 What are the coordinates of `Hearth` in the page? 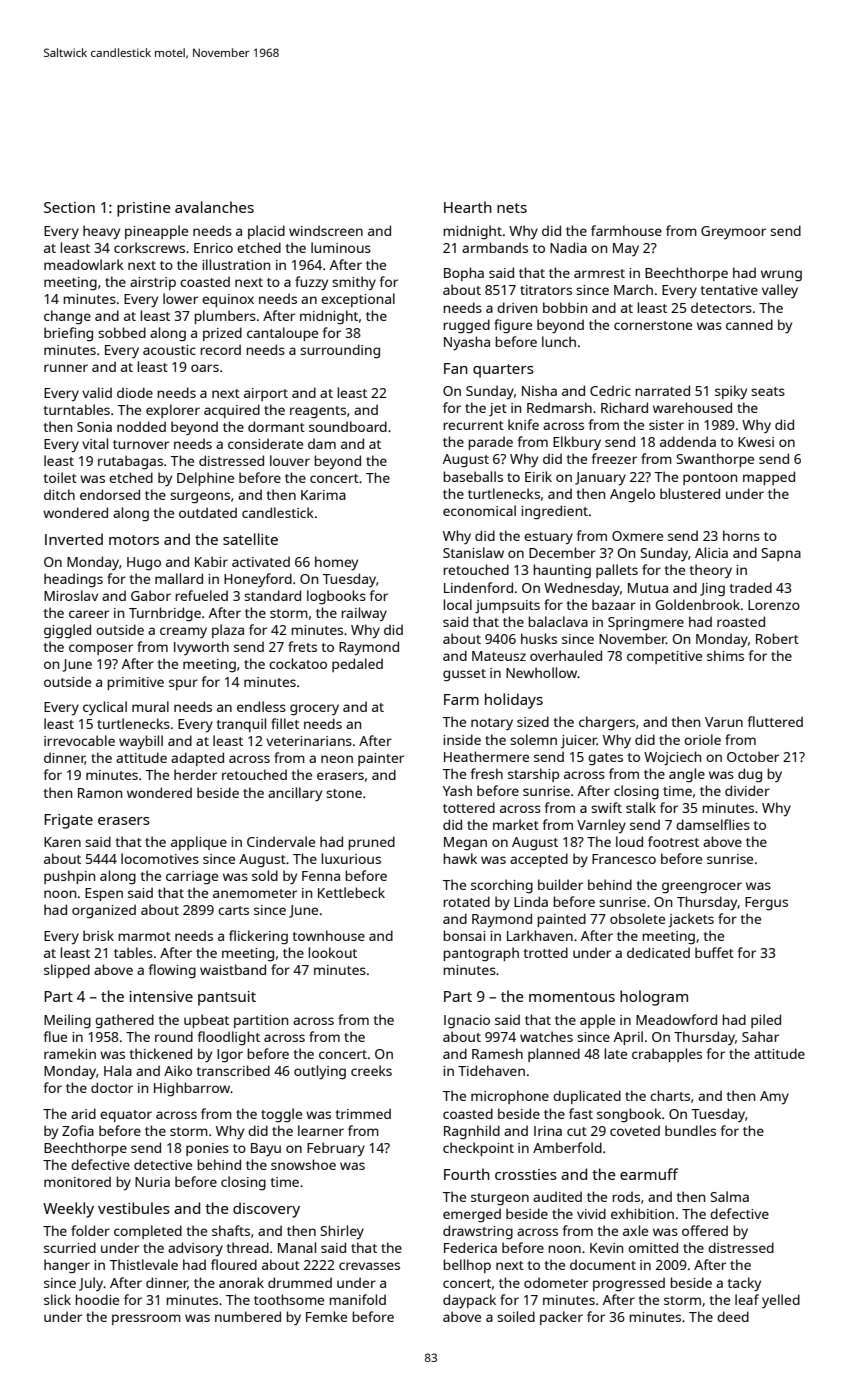 It's located at (468, 207).
